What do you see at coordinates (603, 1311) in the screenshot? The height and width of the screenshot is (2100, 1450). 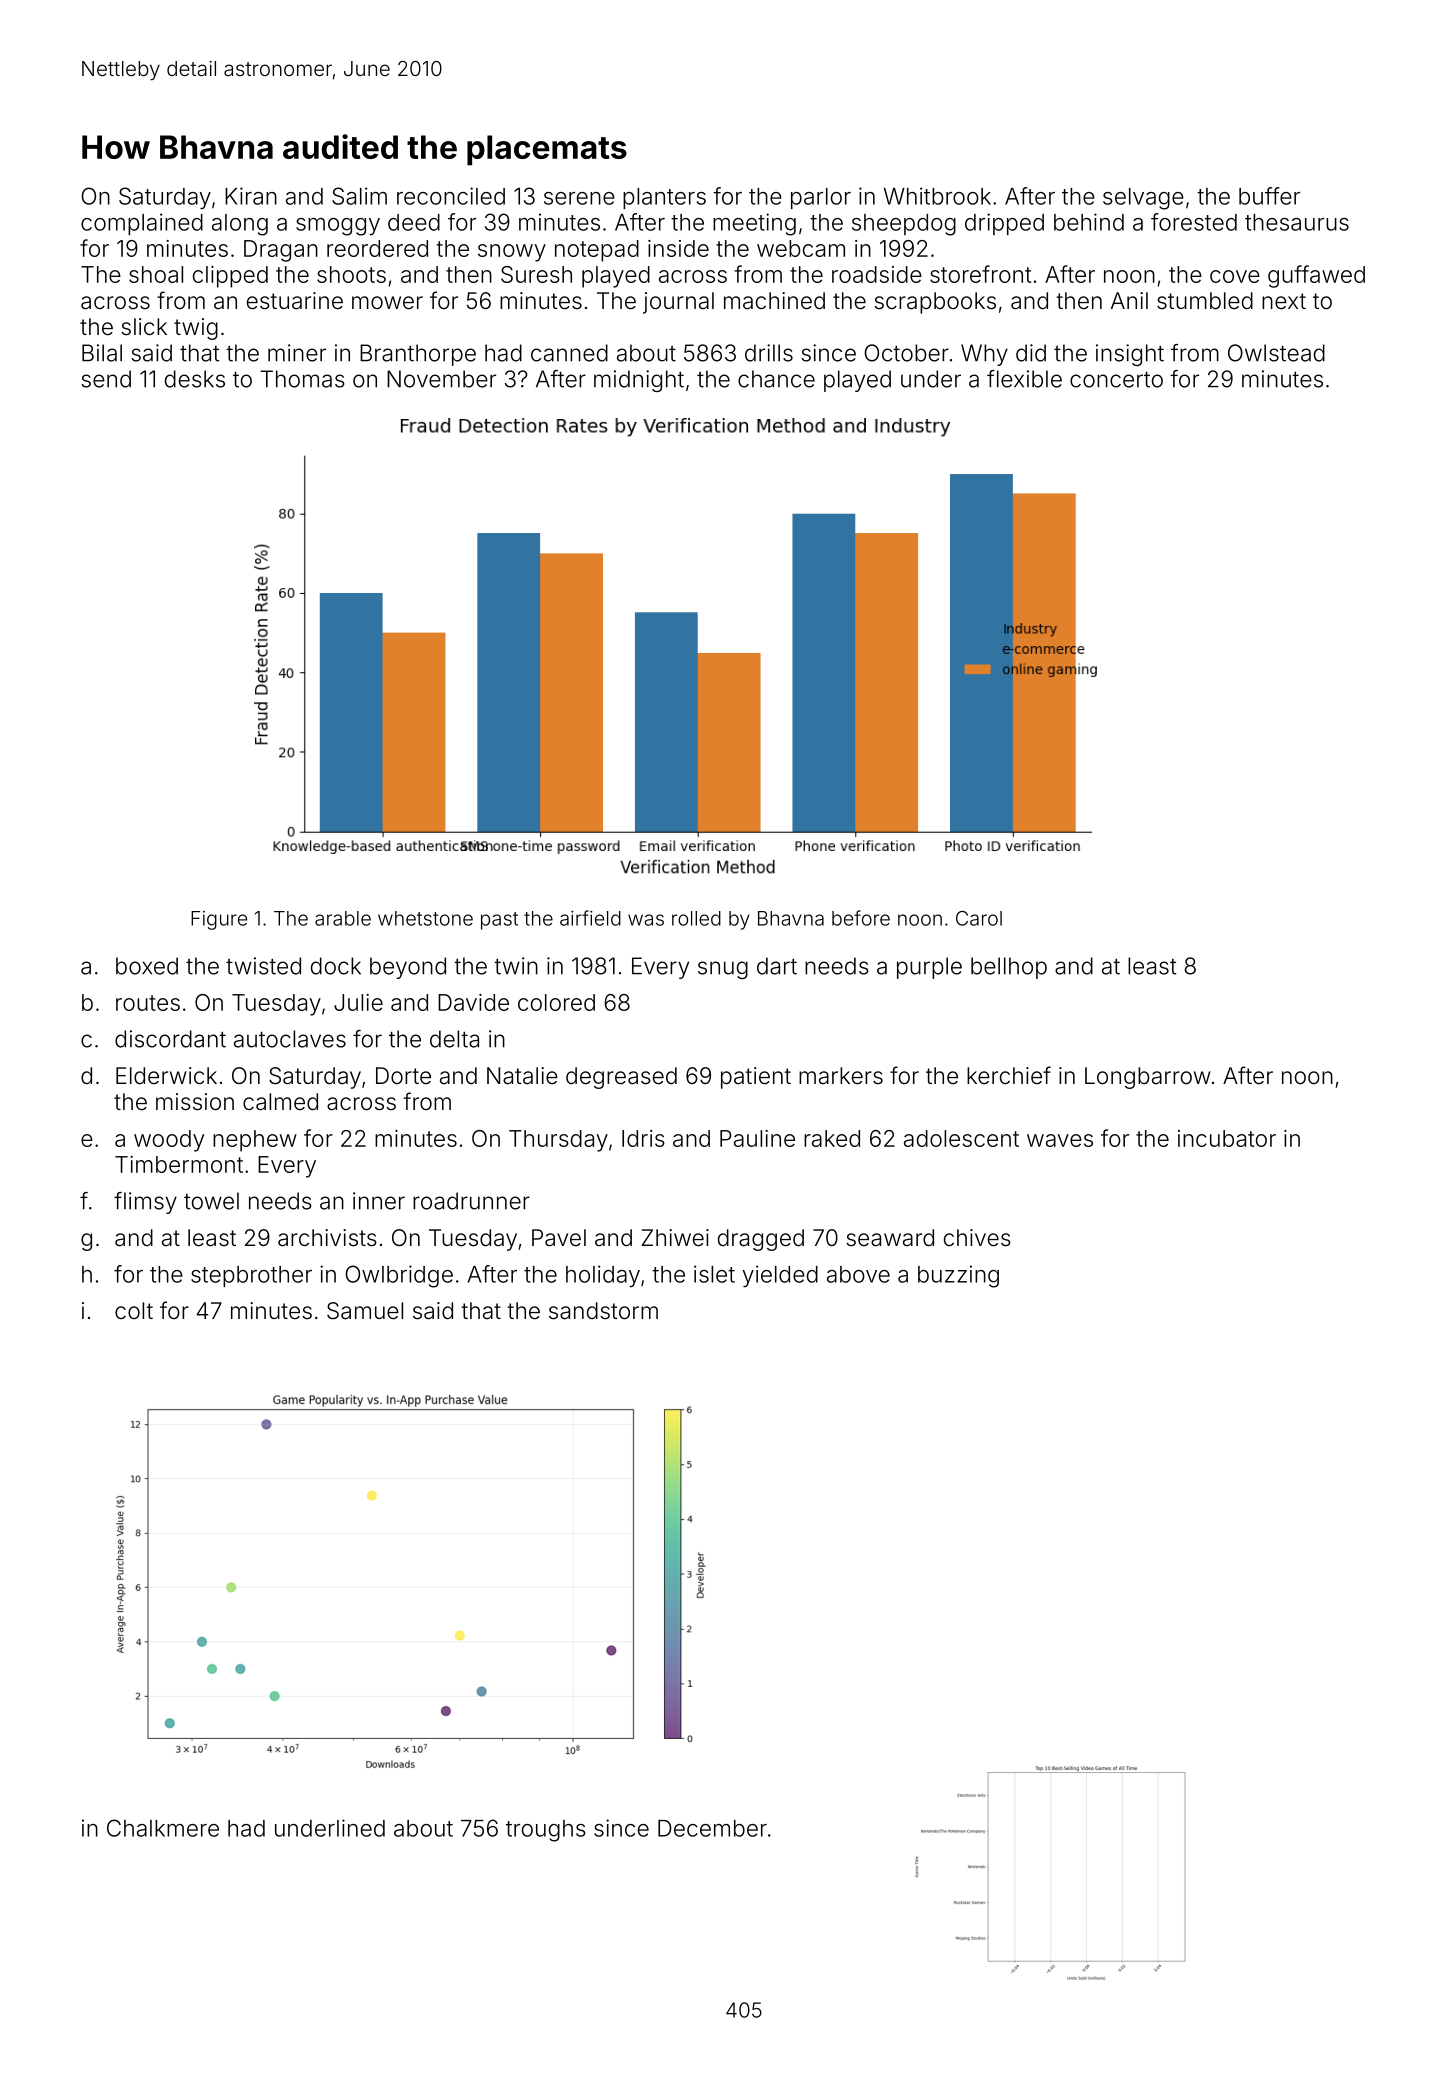 I see `sandstorm` at bounding box center [603, 1311].
